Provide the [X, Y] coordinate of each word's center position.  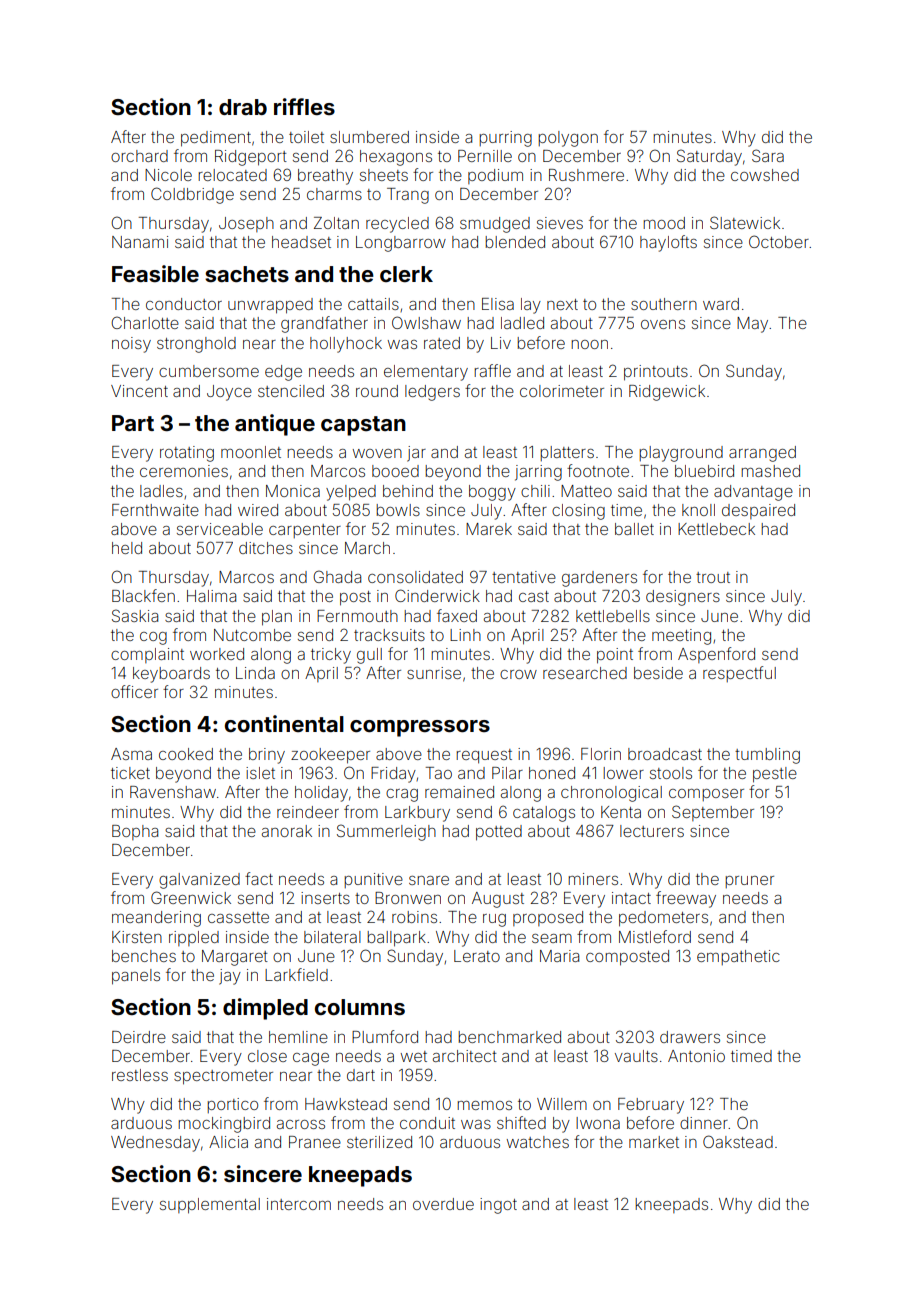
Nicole [168, 175]
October [779, 241]
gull [369, 656]
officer [134, 691]
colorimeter [562, 391]
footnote [598, 470]
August [498, 900]
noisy [131, 345]
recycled [397, 225]
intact [631, 898]
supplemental [210, 1206]
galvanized [199, 881]
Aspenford [716, 655]
